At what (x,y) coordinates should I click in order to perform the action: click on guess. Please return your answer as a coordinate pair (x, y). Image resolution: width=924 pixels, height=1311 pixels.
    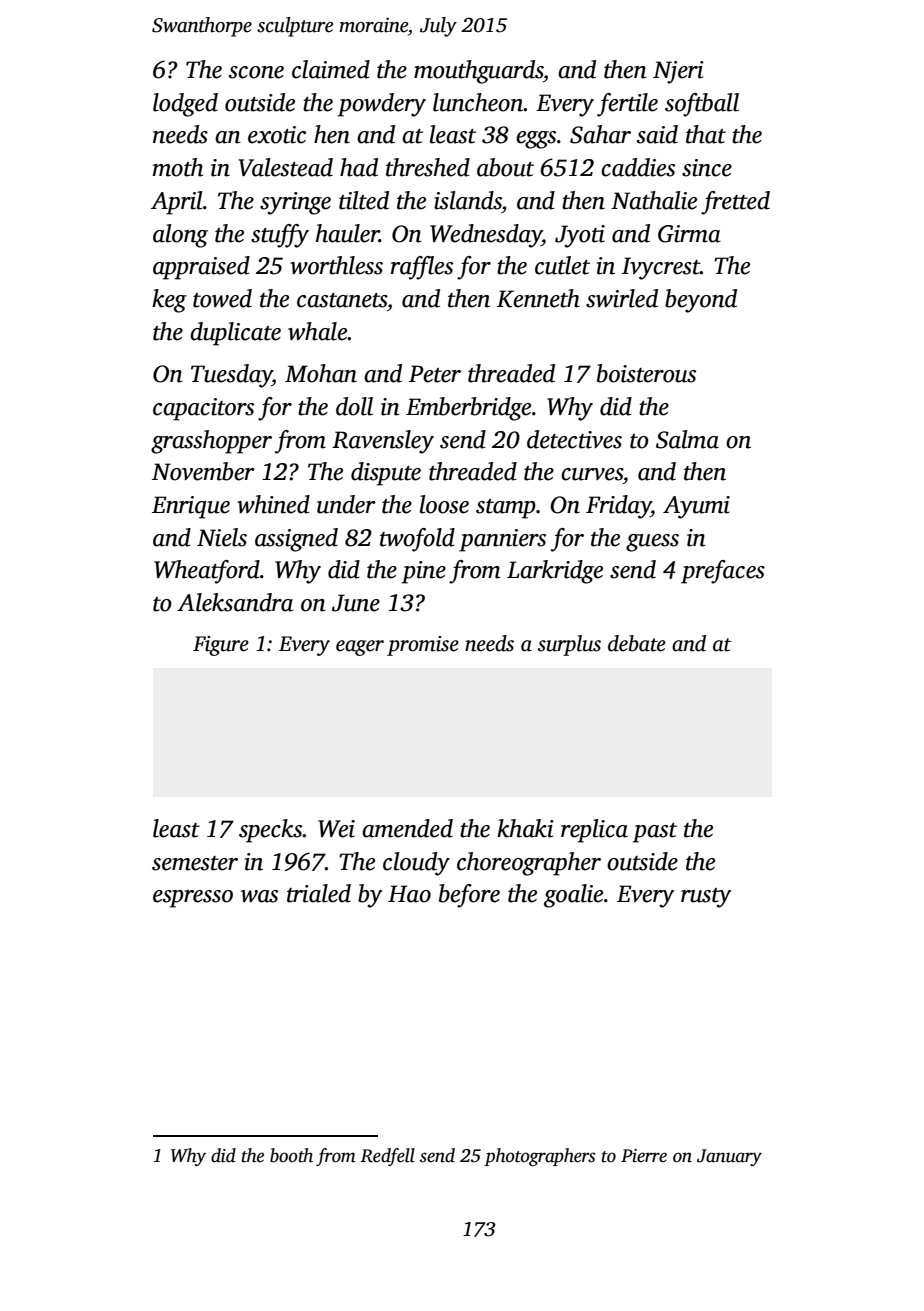
    Looking at the image, I should click on (652, 543).
